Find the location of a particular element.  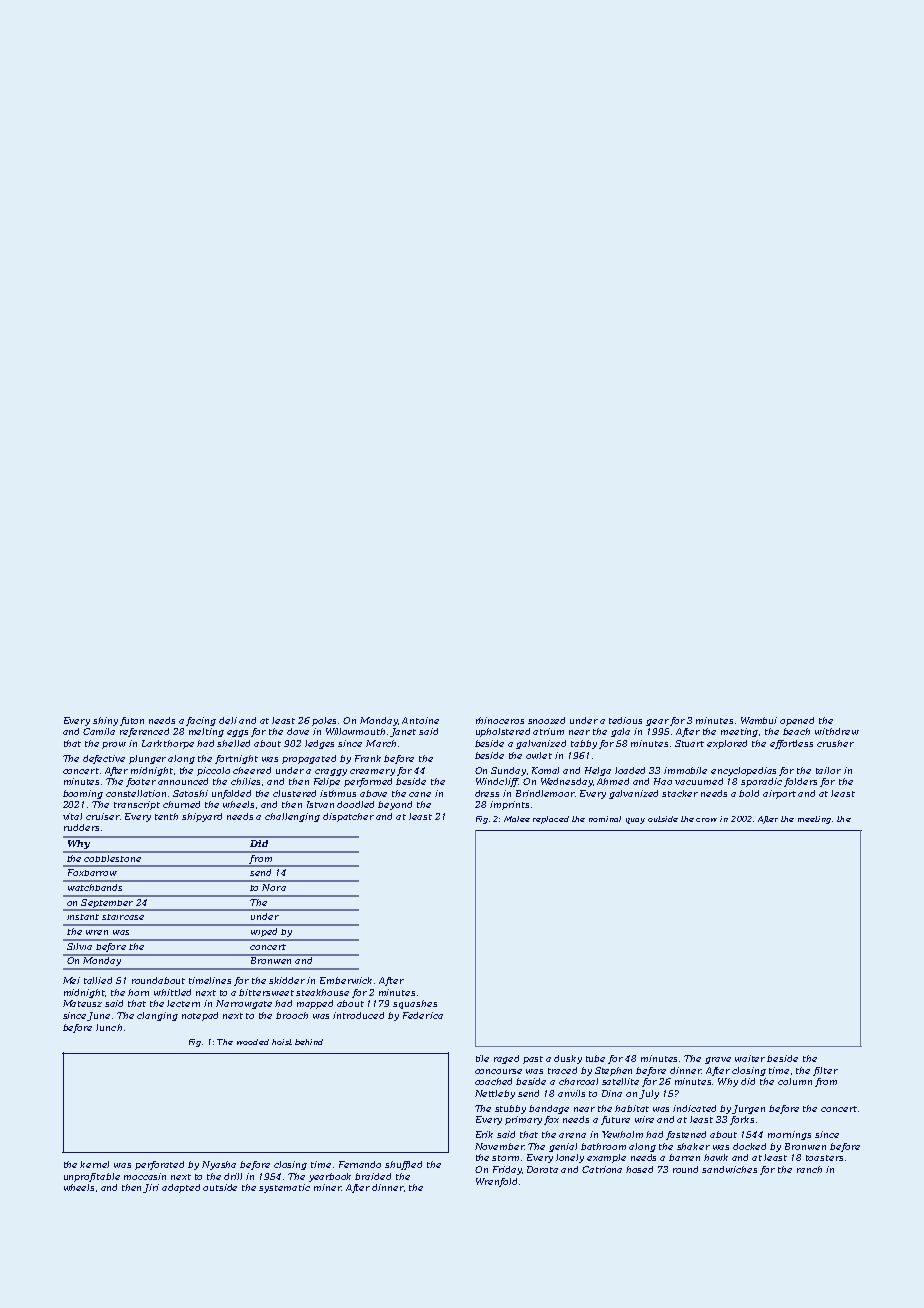

footer is located at coordinates (141, 782).
